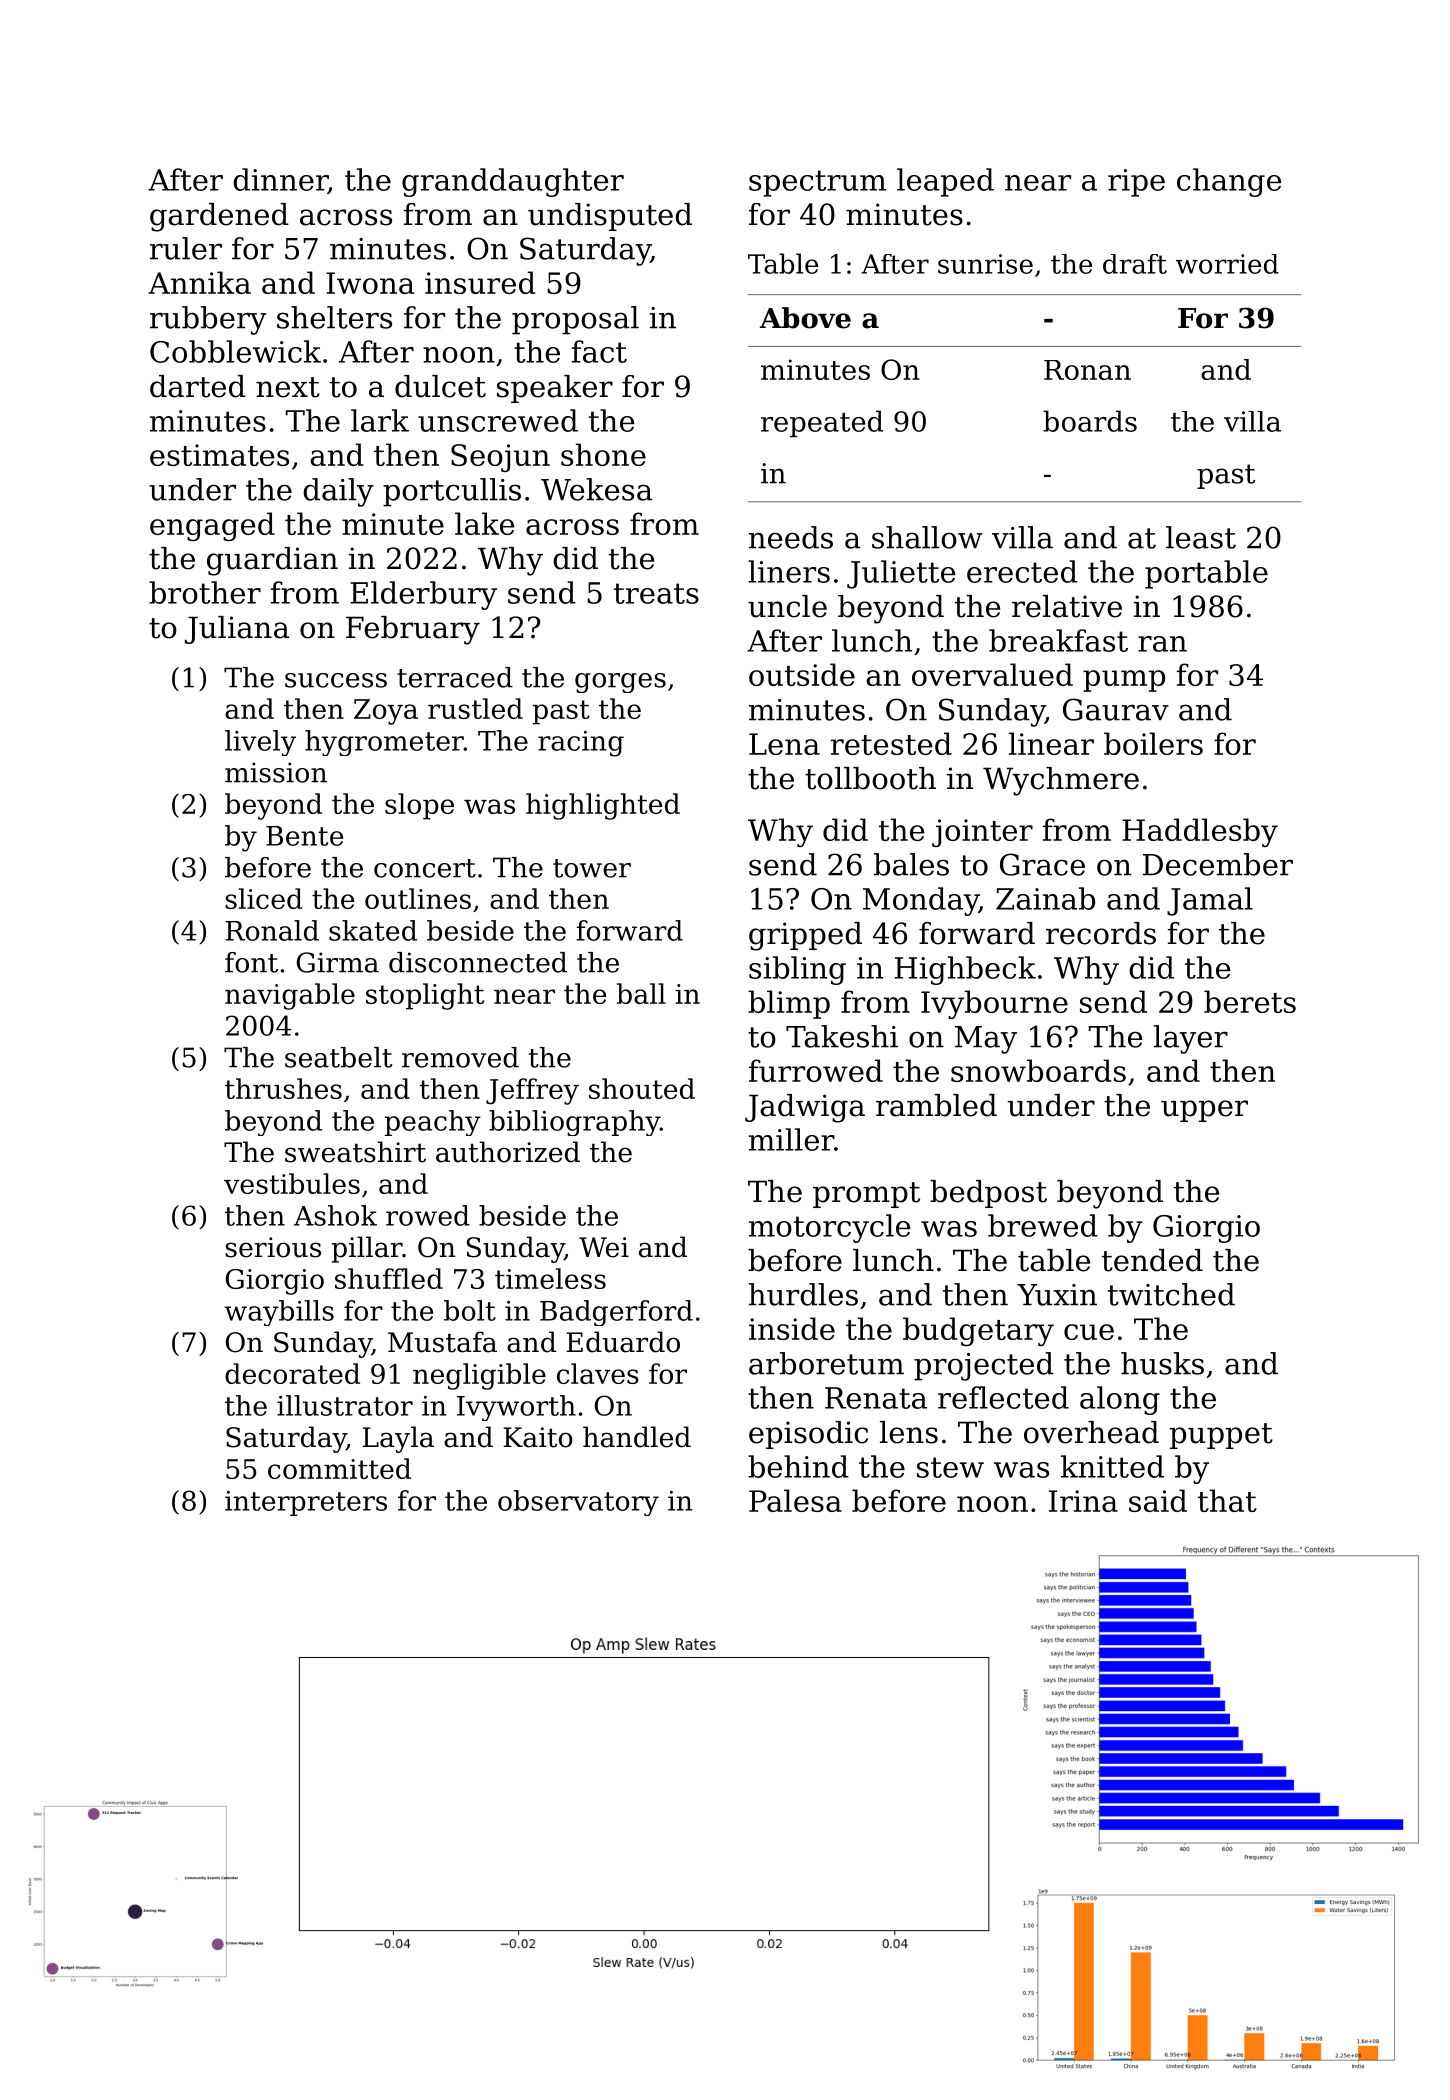 The height and width of the document is (2100, 1450). What do you see at coordinates (339, 1468) in the document?
I see `committed` at bounding box center [339, 1468].
